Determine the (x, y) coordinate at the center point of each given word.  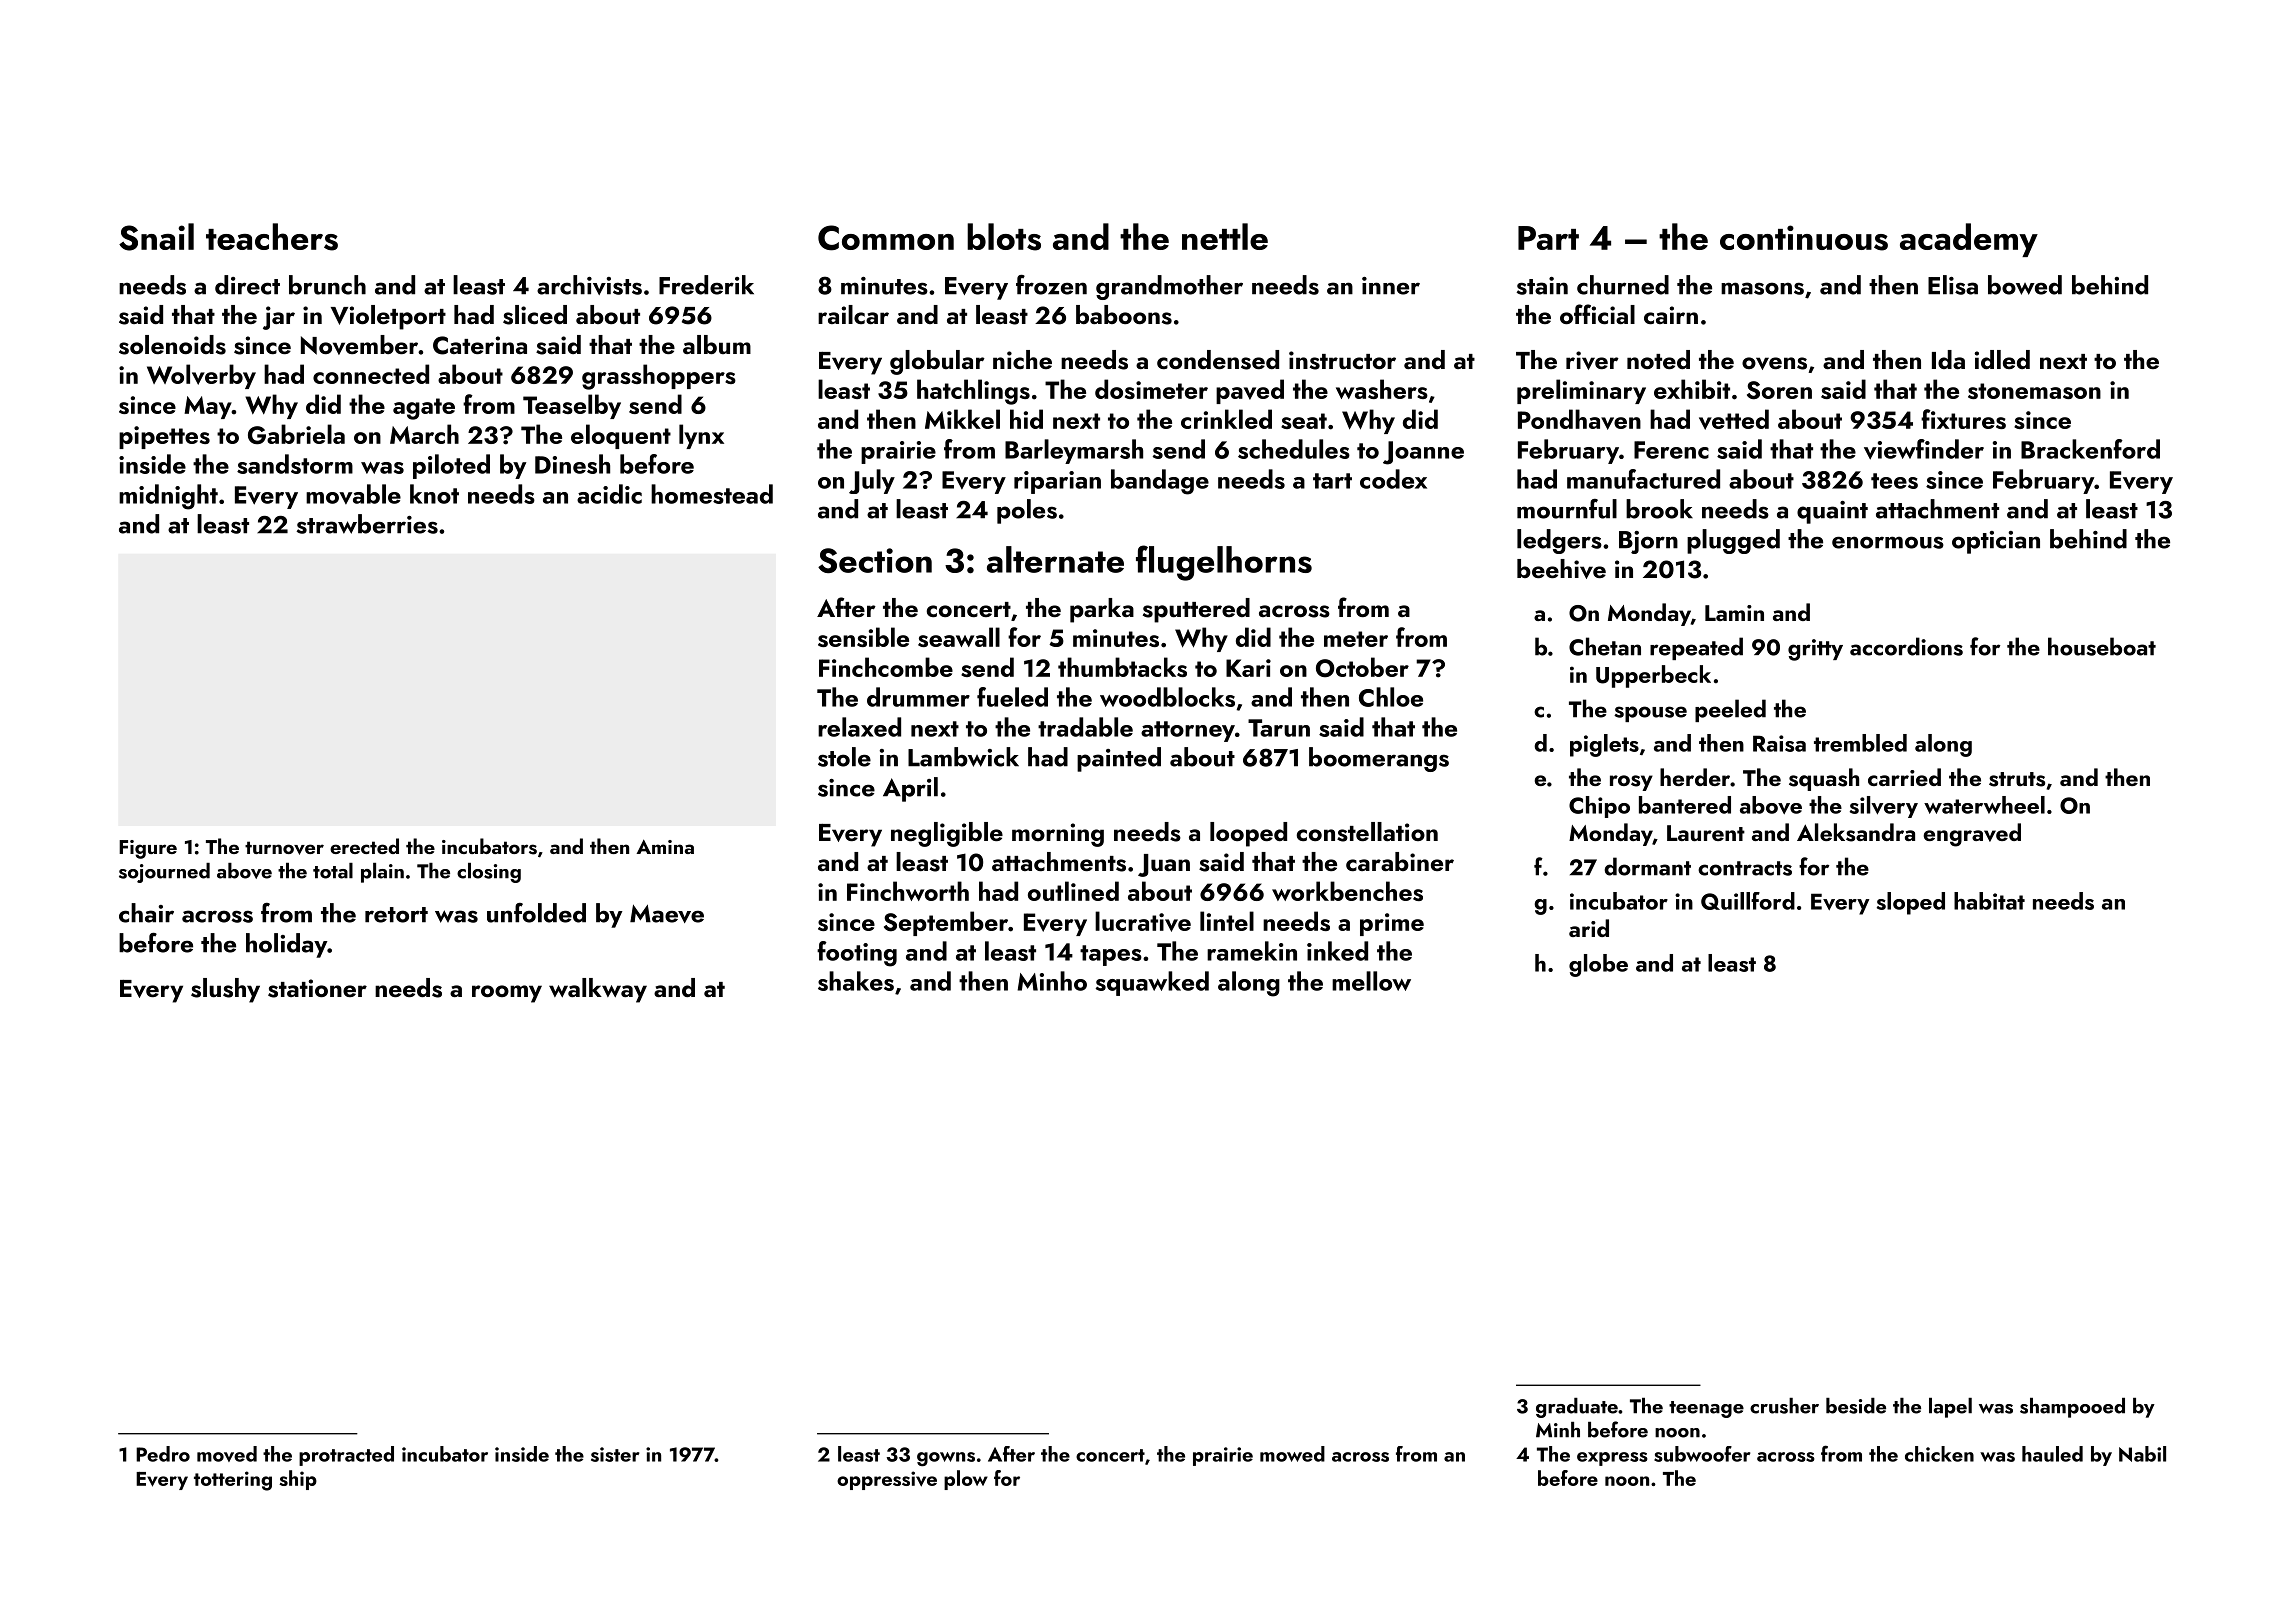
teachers (272, 237)
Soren (1779, 390)
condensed (1218, 360)
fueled (1012, 697)
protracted (346, 1456)
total (333, 871)
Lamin (1734, 613)
